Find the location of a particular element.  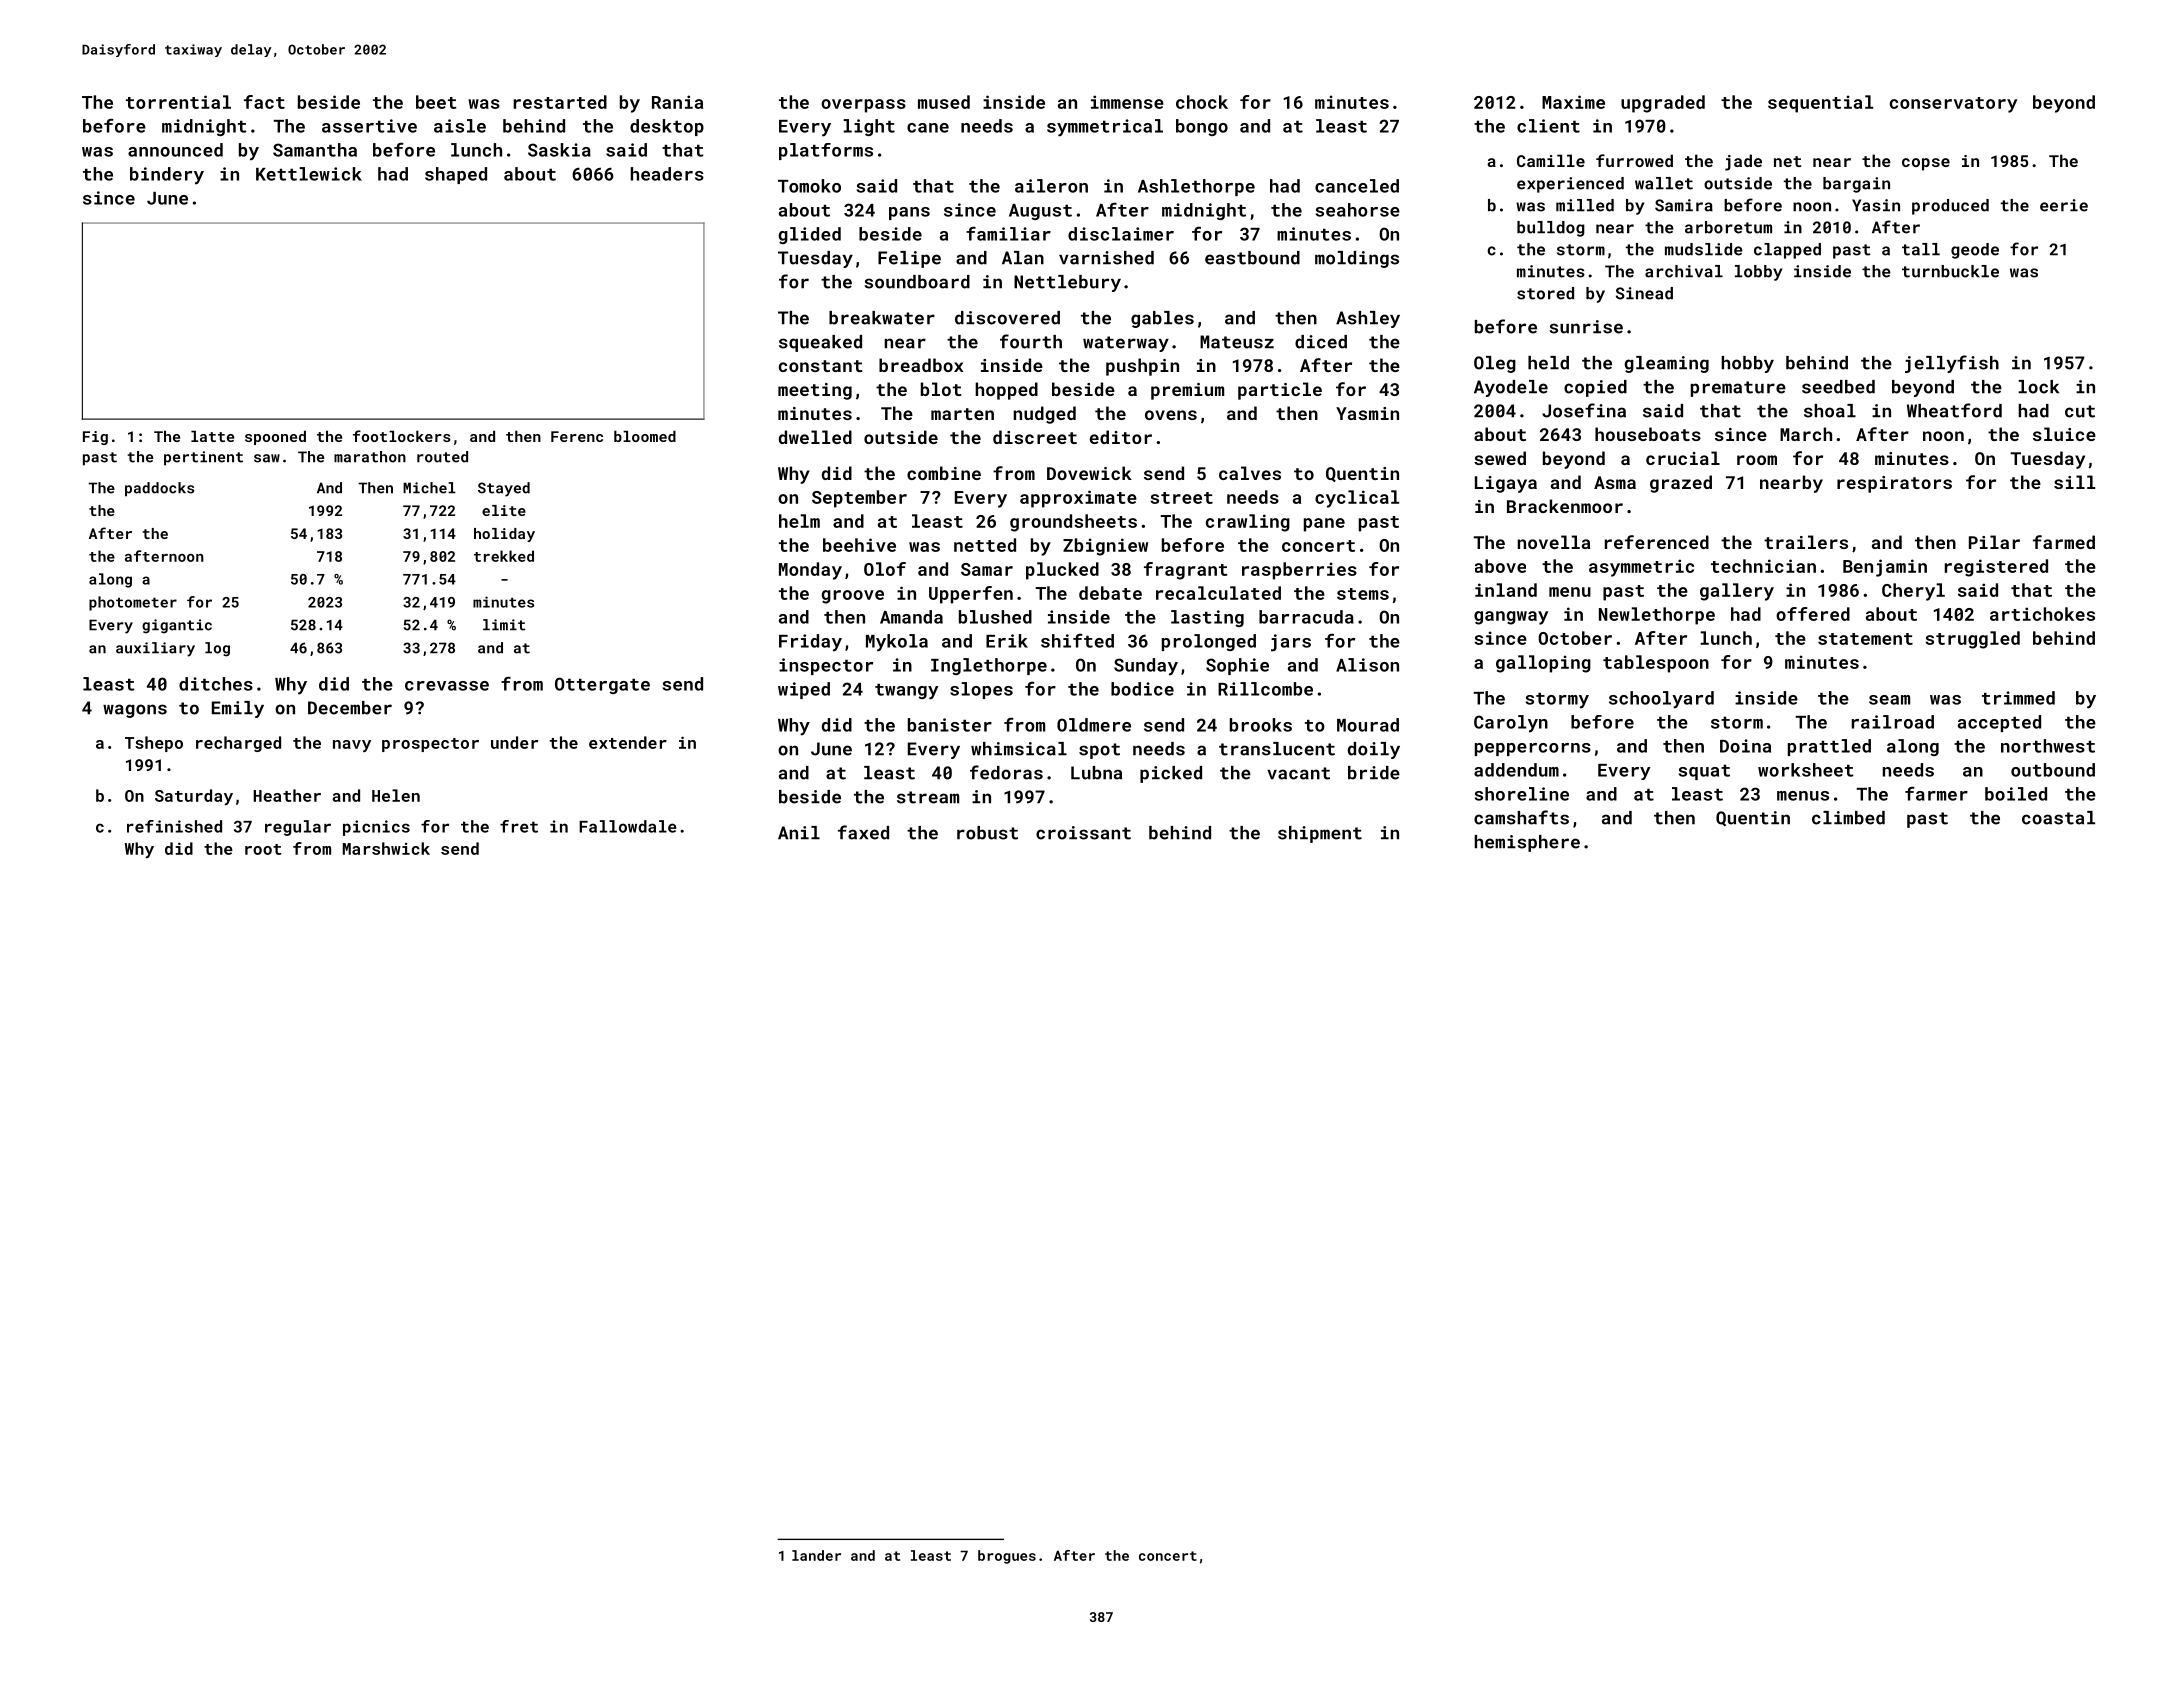

photometer is located at coordinates (133, 603).
